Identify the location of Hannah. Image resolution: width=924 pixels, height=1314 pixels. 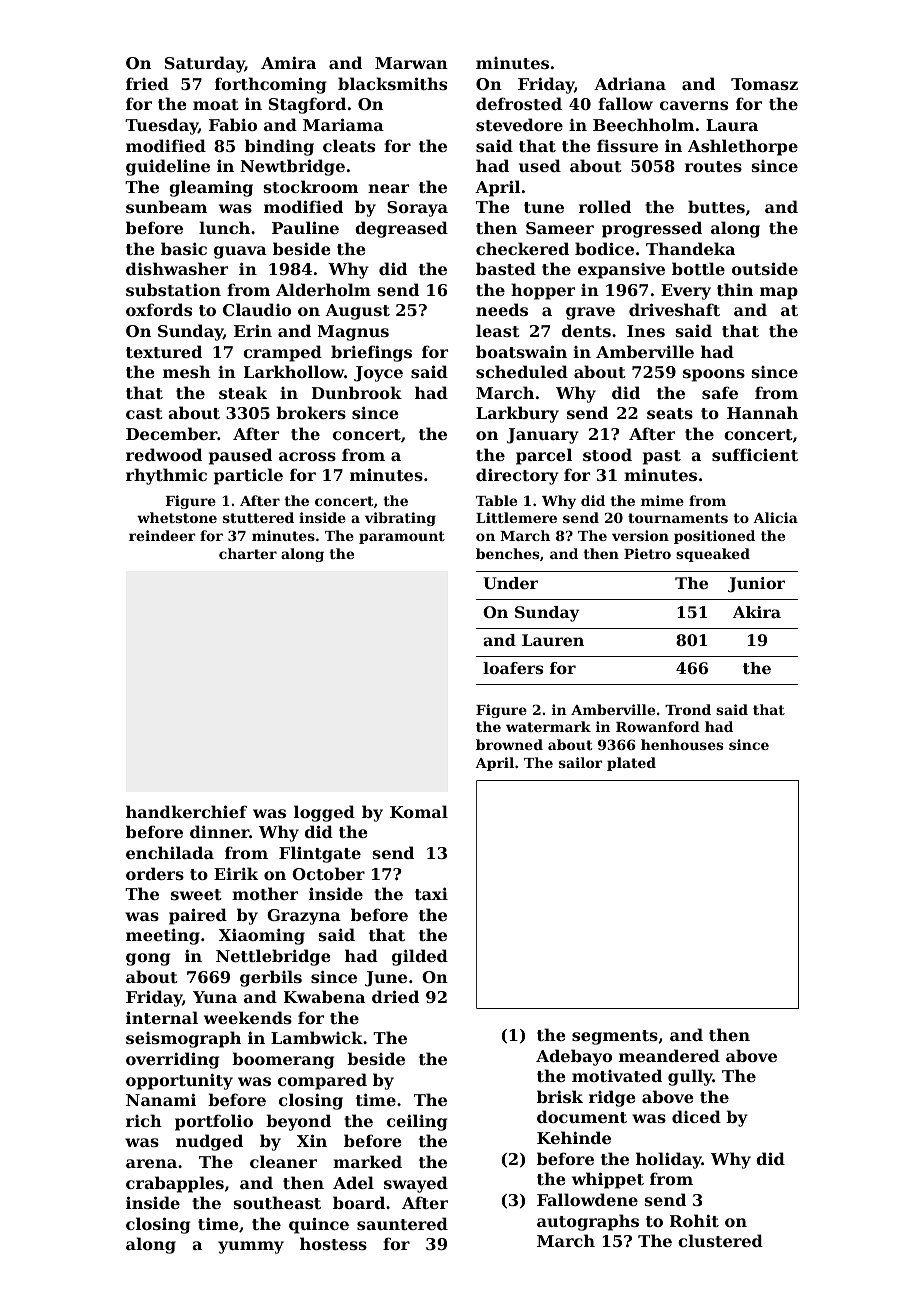
(762, 412).
